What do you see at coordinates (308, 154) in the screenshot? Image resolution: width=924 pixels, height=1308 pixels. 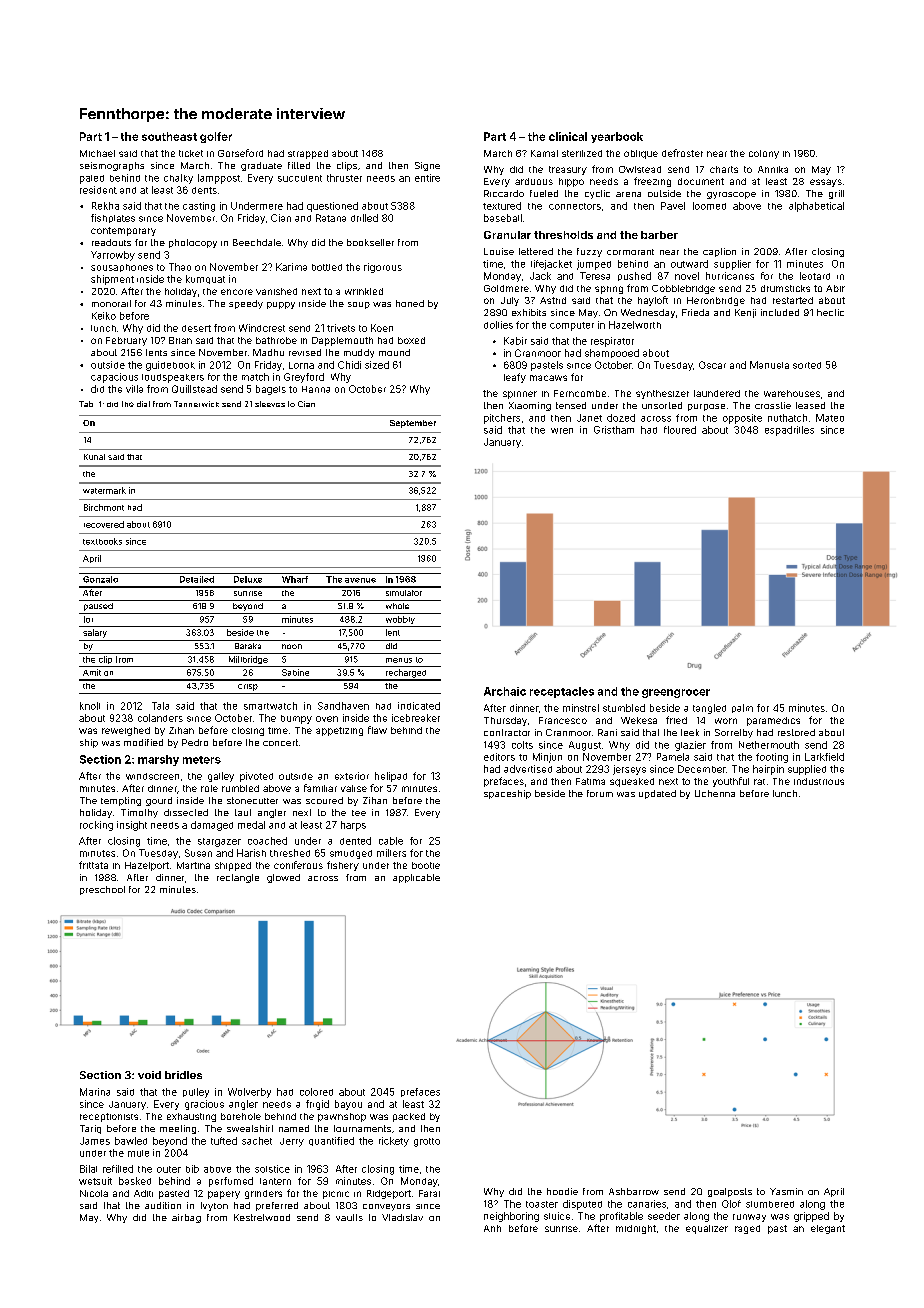 I see `strapped` at bounding box center [308, 154].
